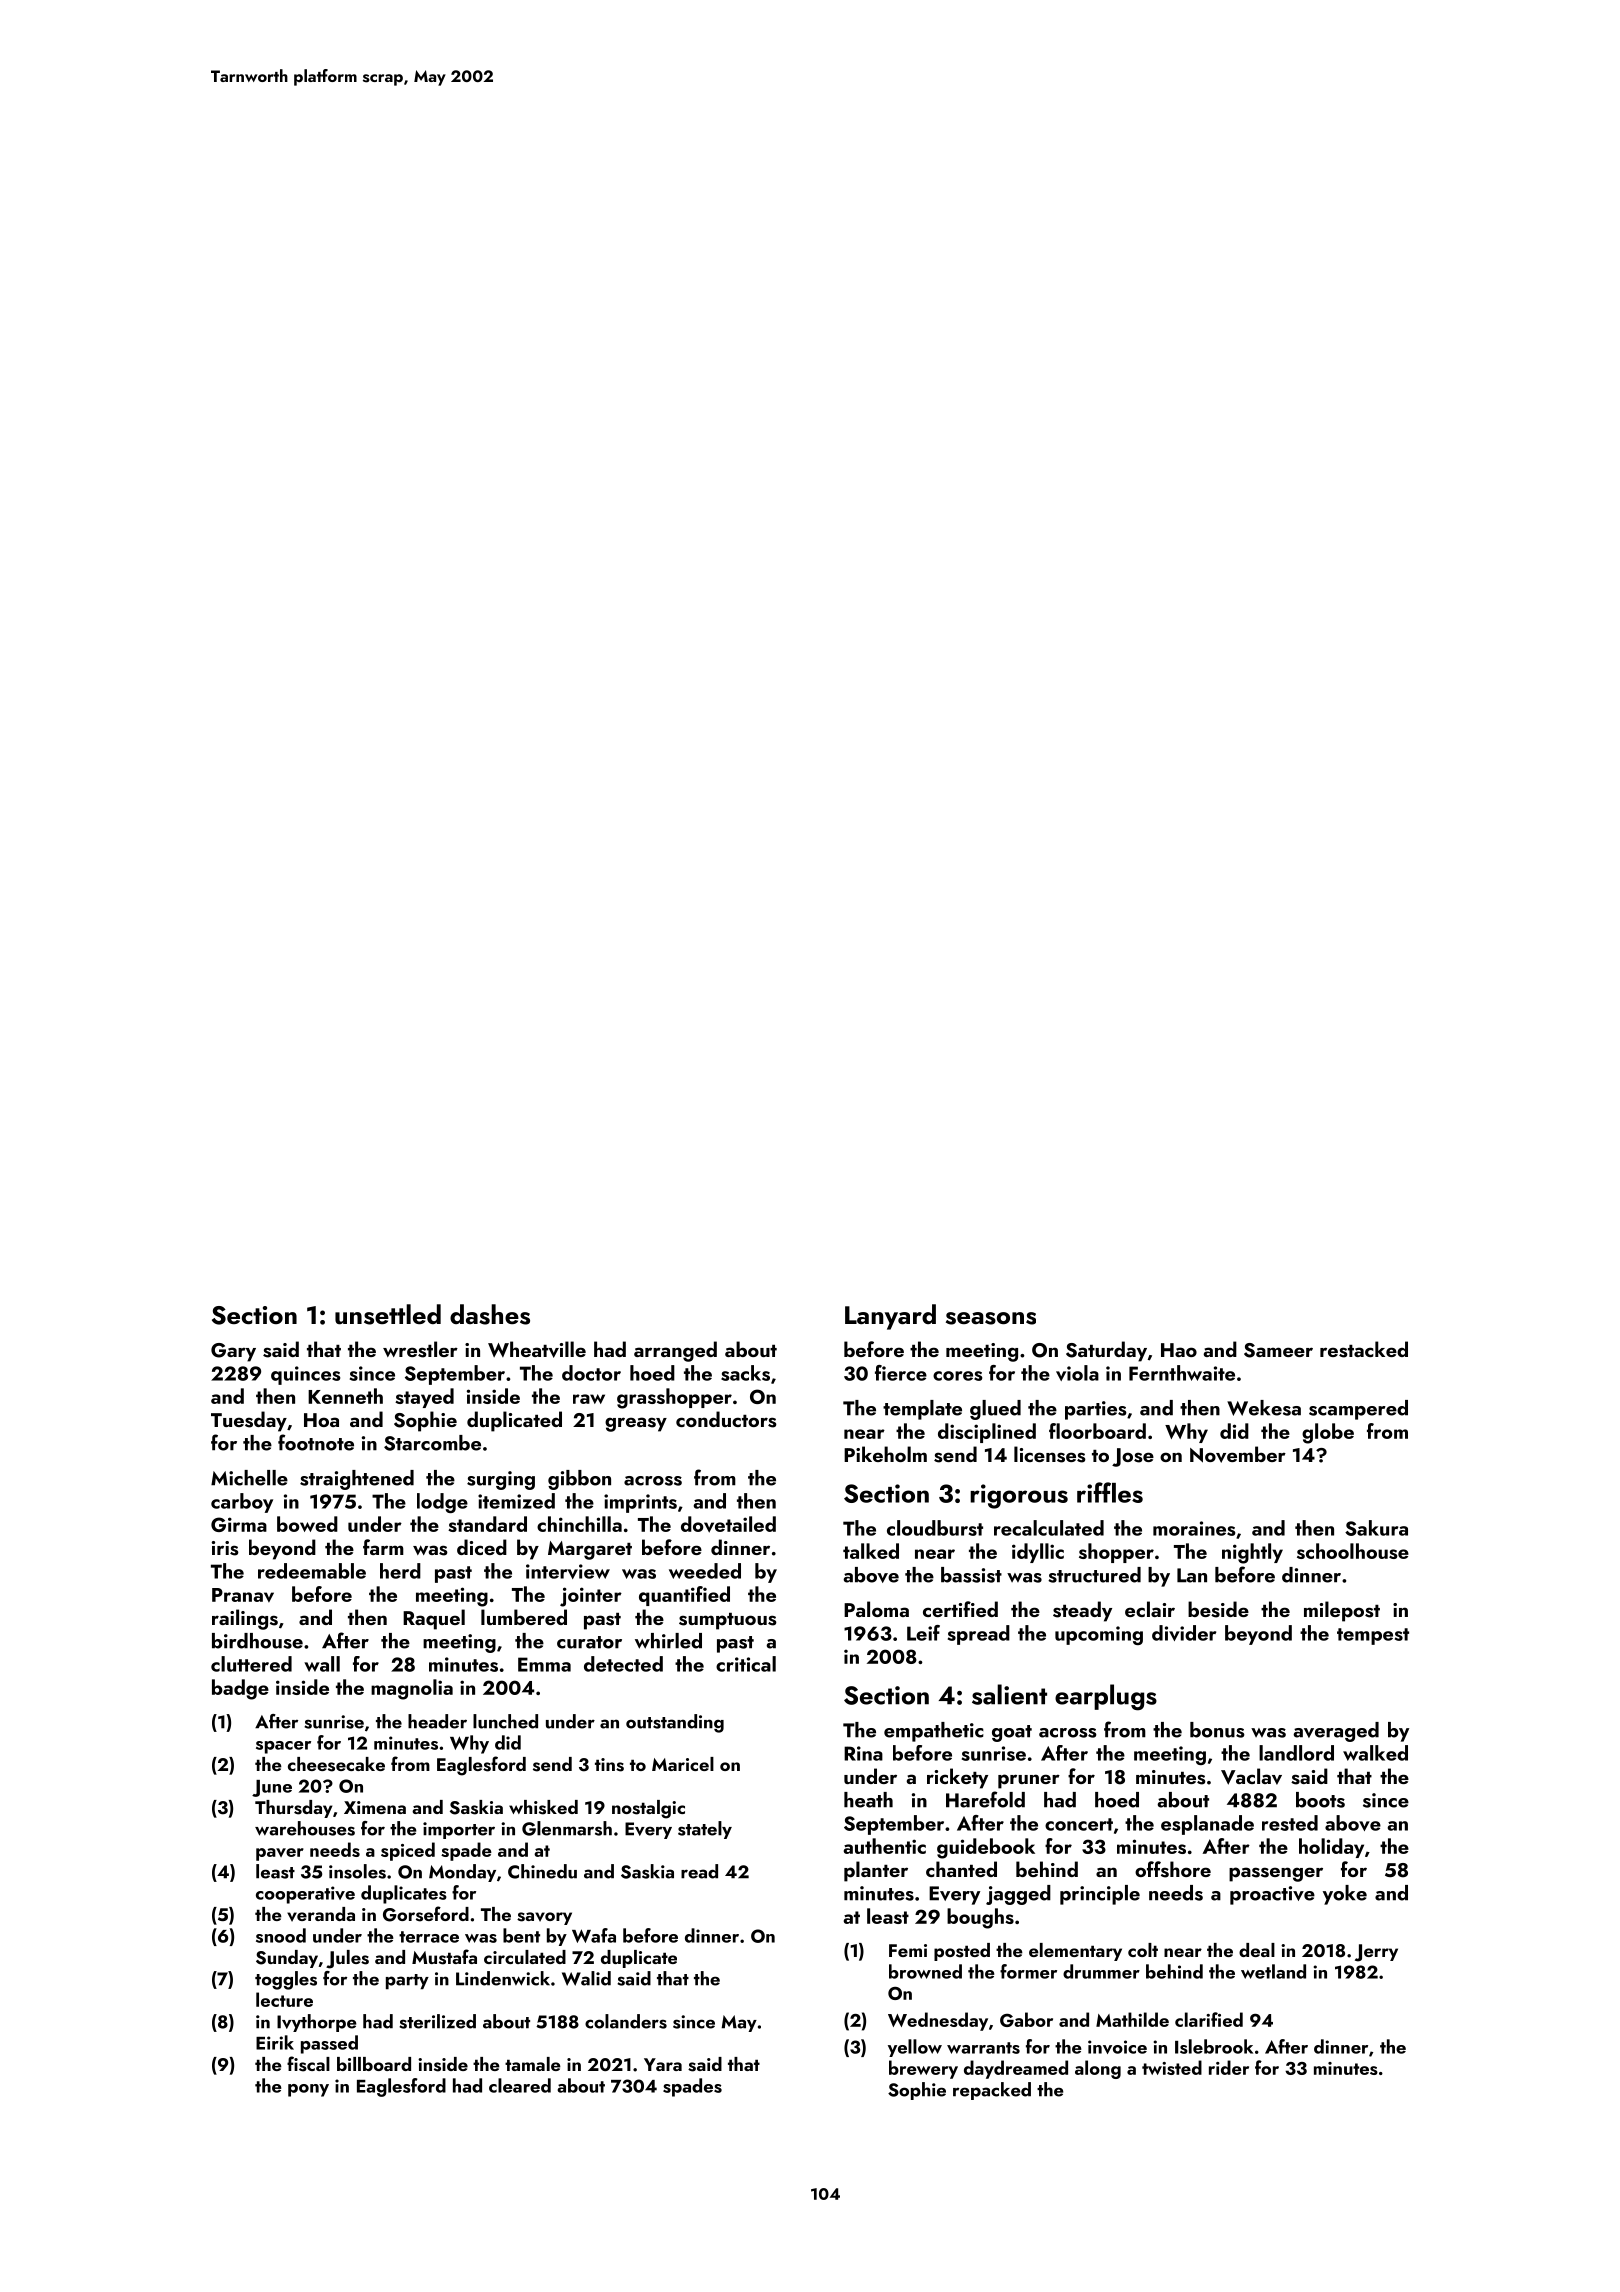 Image resolution: width=1620 pixels, height=2292 pixels. Describe the element at coordinates (1364, 1349) in the page. I see `restacked` at that location.
